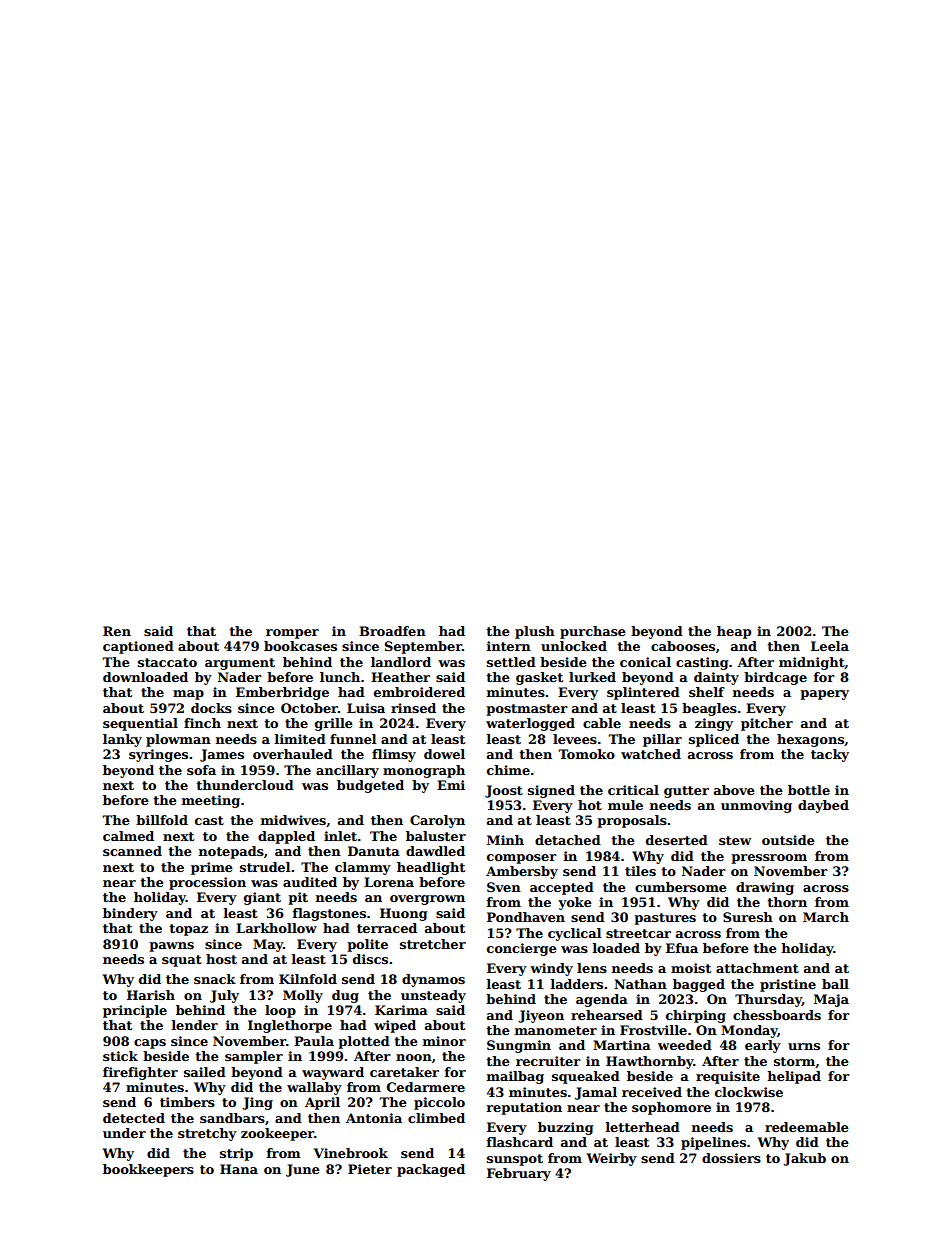 This page has width=952, height=1233. Describe the element at coordinates (347, 771) in the page. I see `ancillary` at that location.
